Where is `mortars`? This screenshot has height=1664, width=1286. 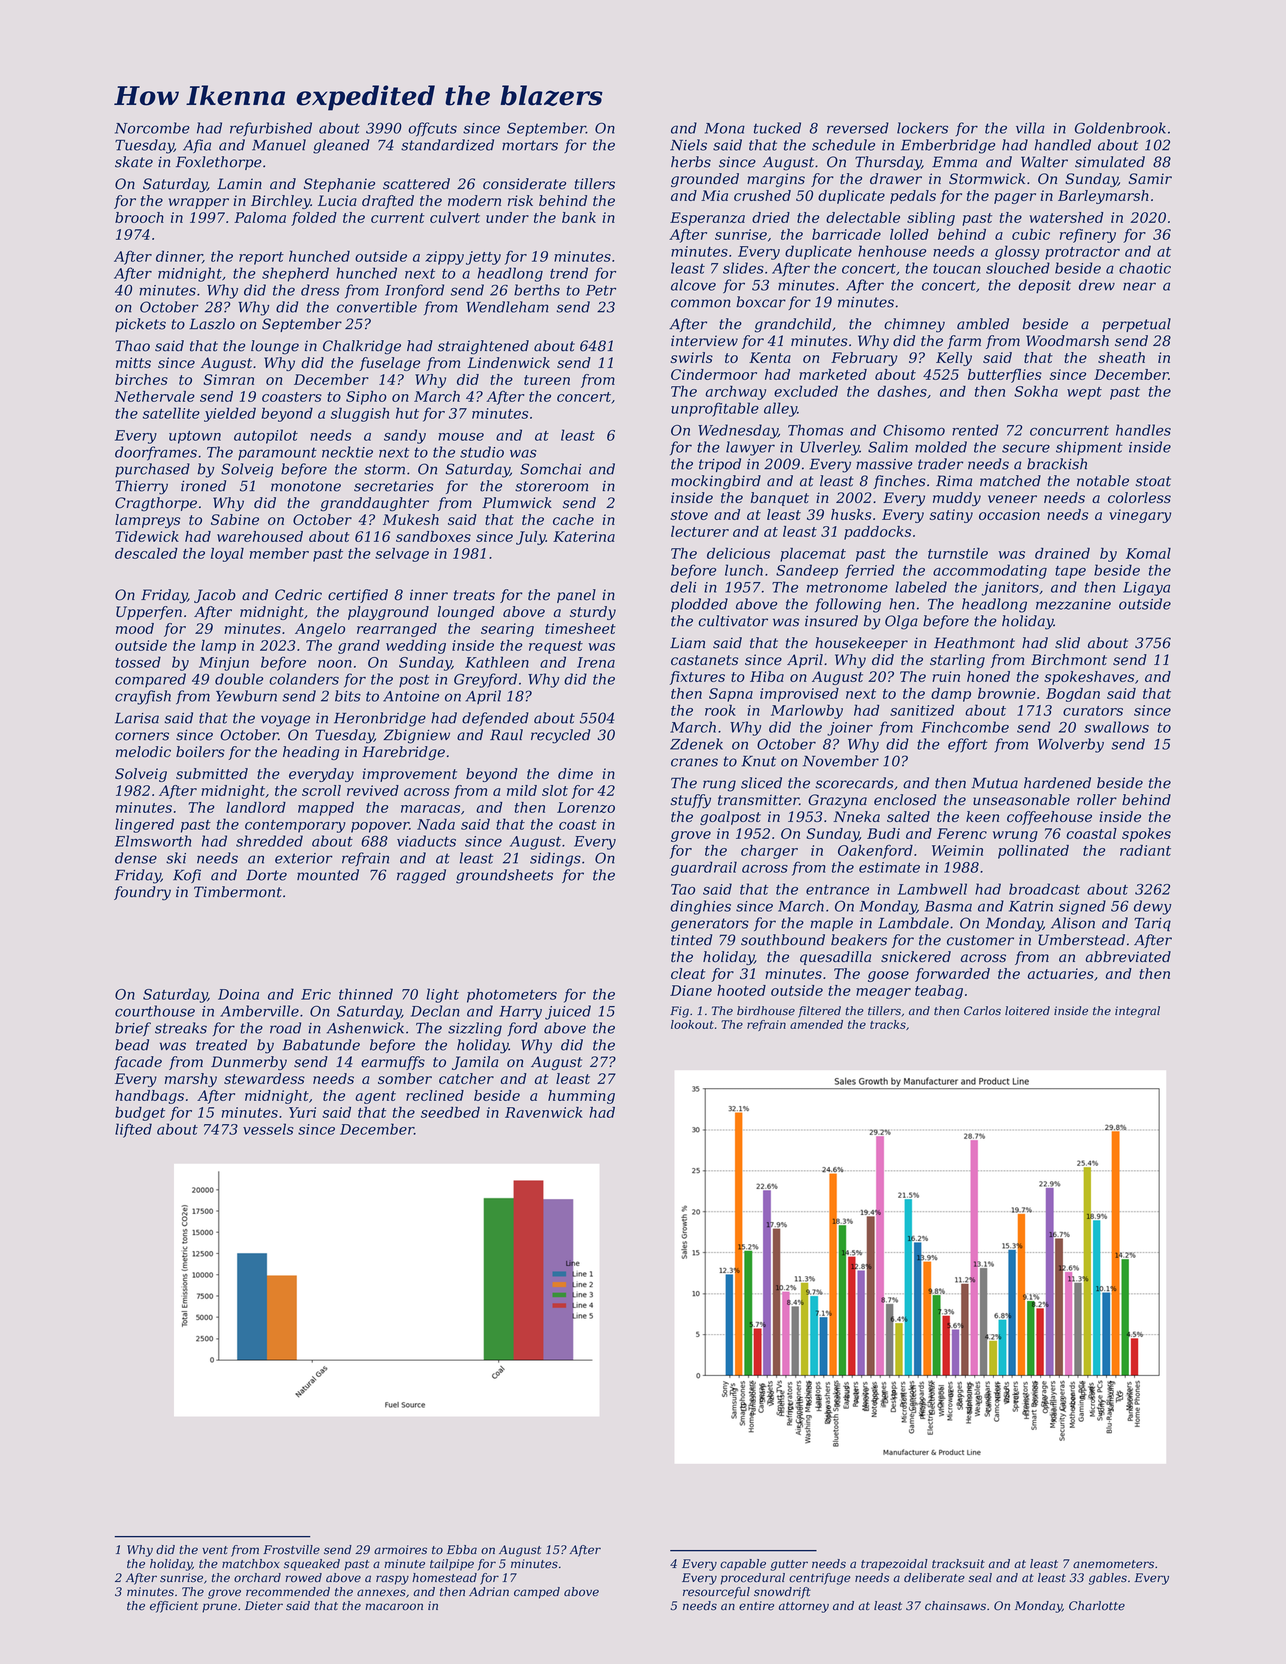 mortars is located at coordinates (530, 145).
